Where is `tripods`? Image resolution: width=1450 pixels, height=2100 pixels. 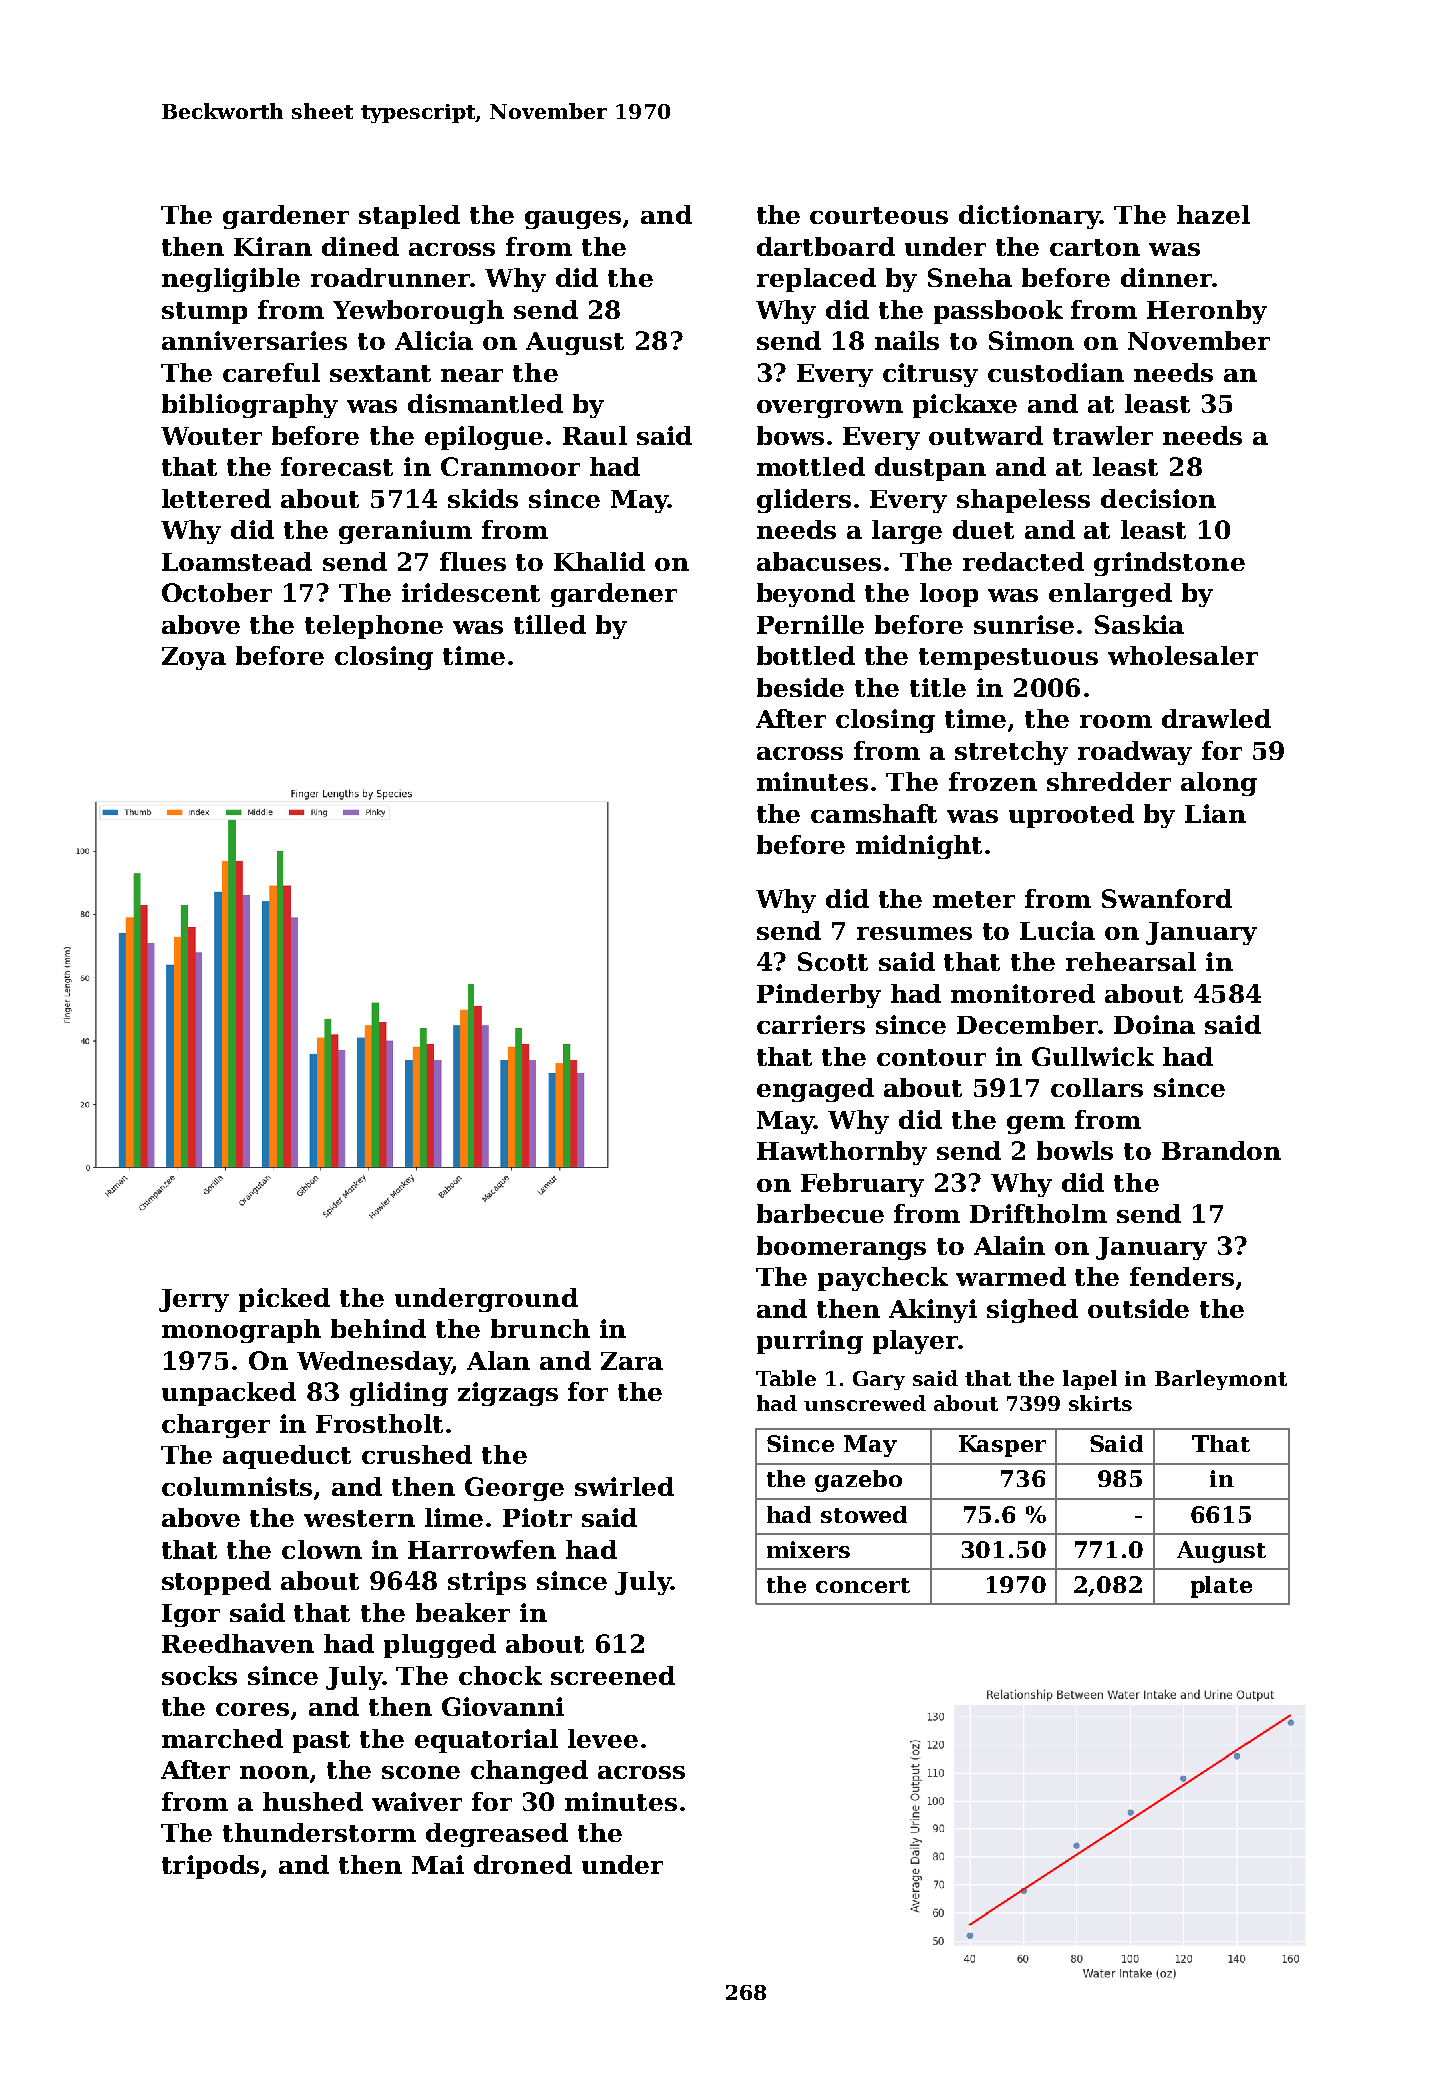 tripods is located at coordinates (210, 1867).
